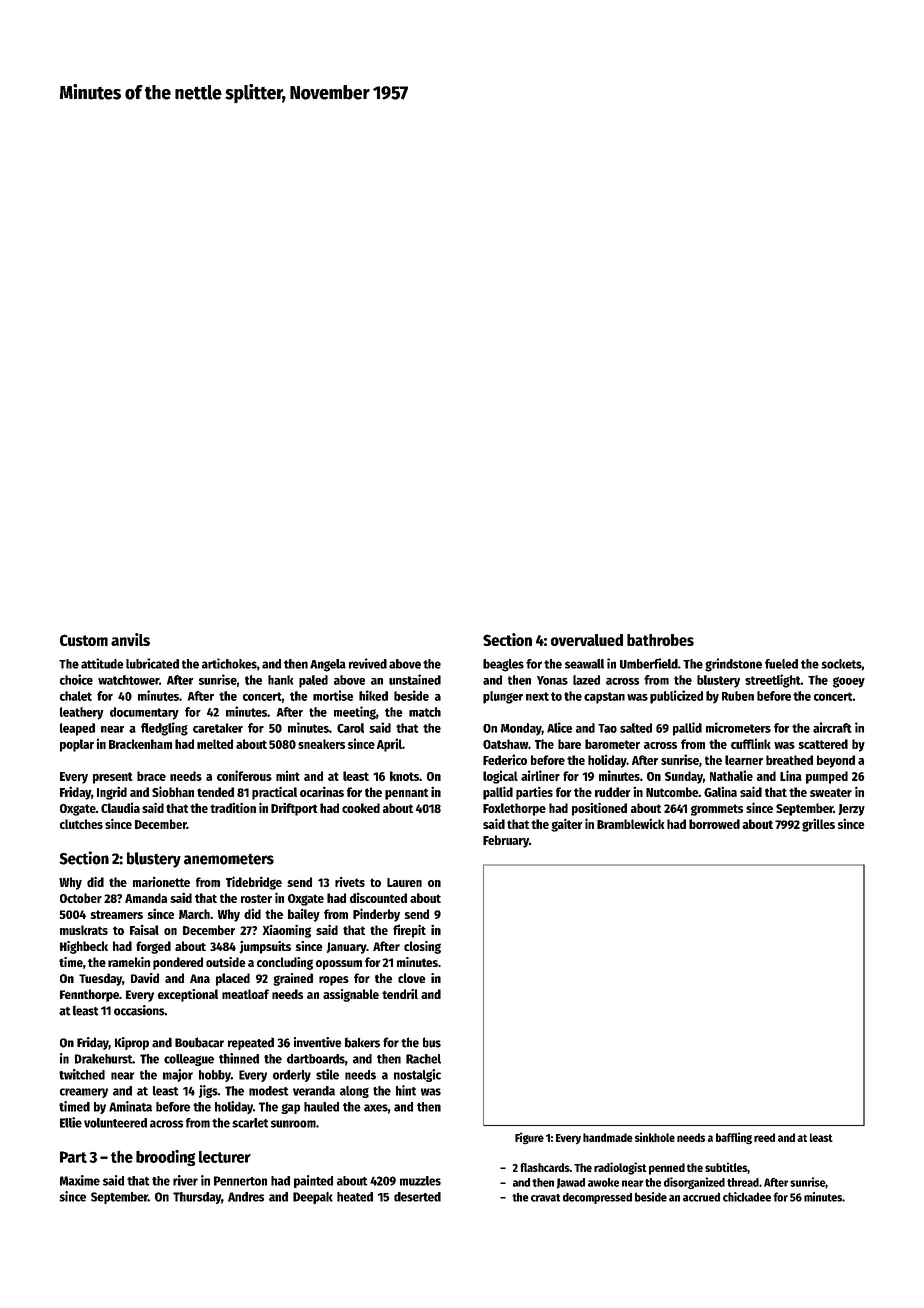 This screenshot has width=924, height=1308. Describe the element at coordinates (417, 1075) in the screenshot. I see `nostalgic` at that location.
